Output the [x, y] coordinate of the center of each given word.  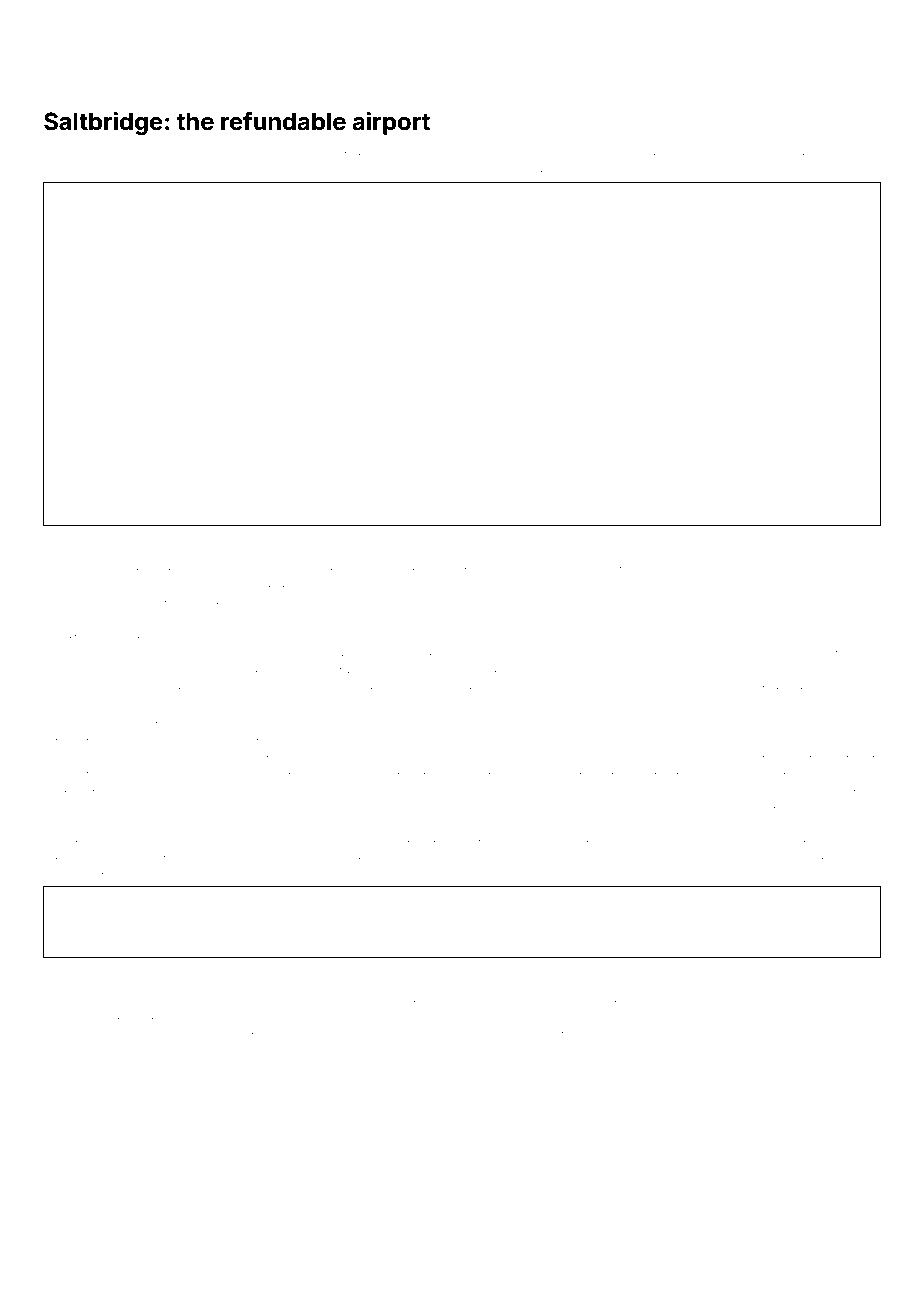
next [189, 1032]
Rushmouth [217, 168]
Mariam [275, 583]
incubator [370, 970]
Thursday [537, 152]
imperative [796, 152]
